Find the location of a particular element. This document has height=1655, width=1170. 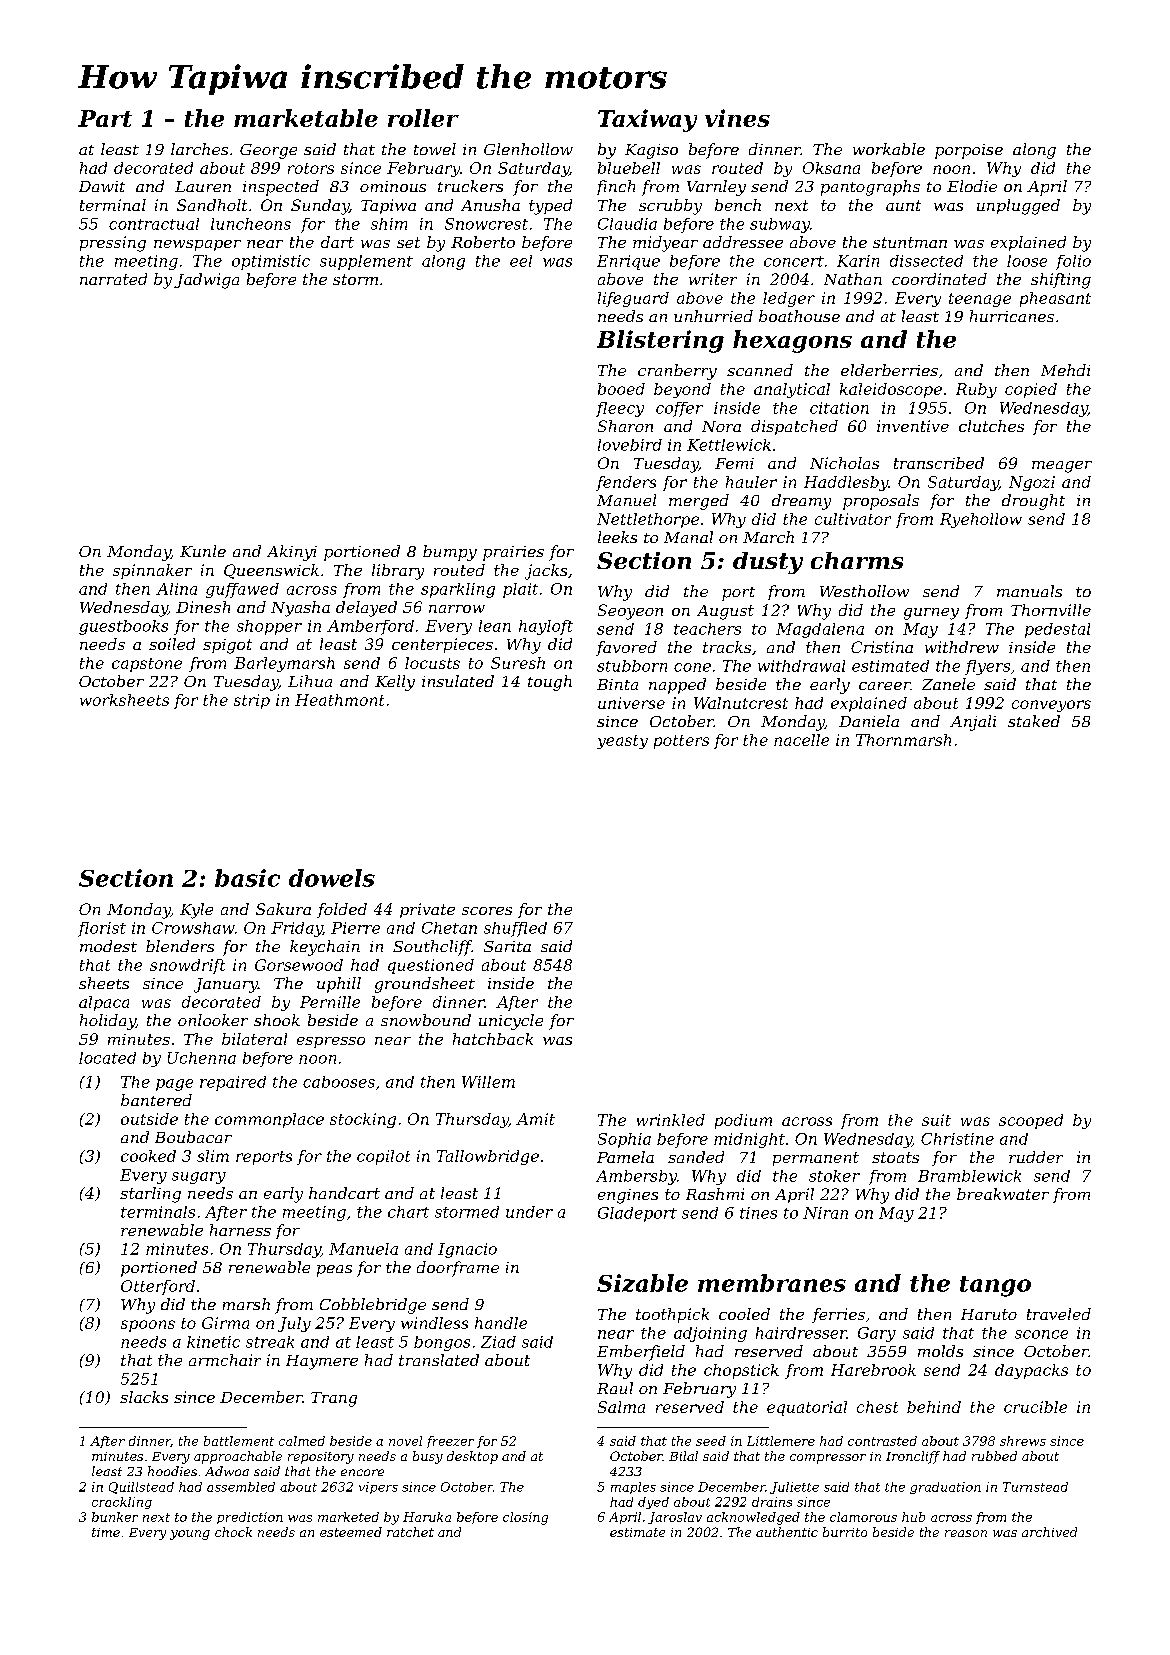

pressing is located at coordinates (113, 244).
